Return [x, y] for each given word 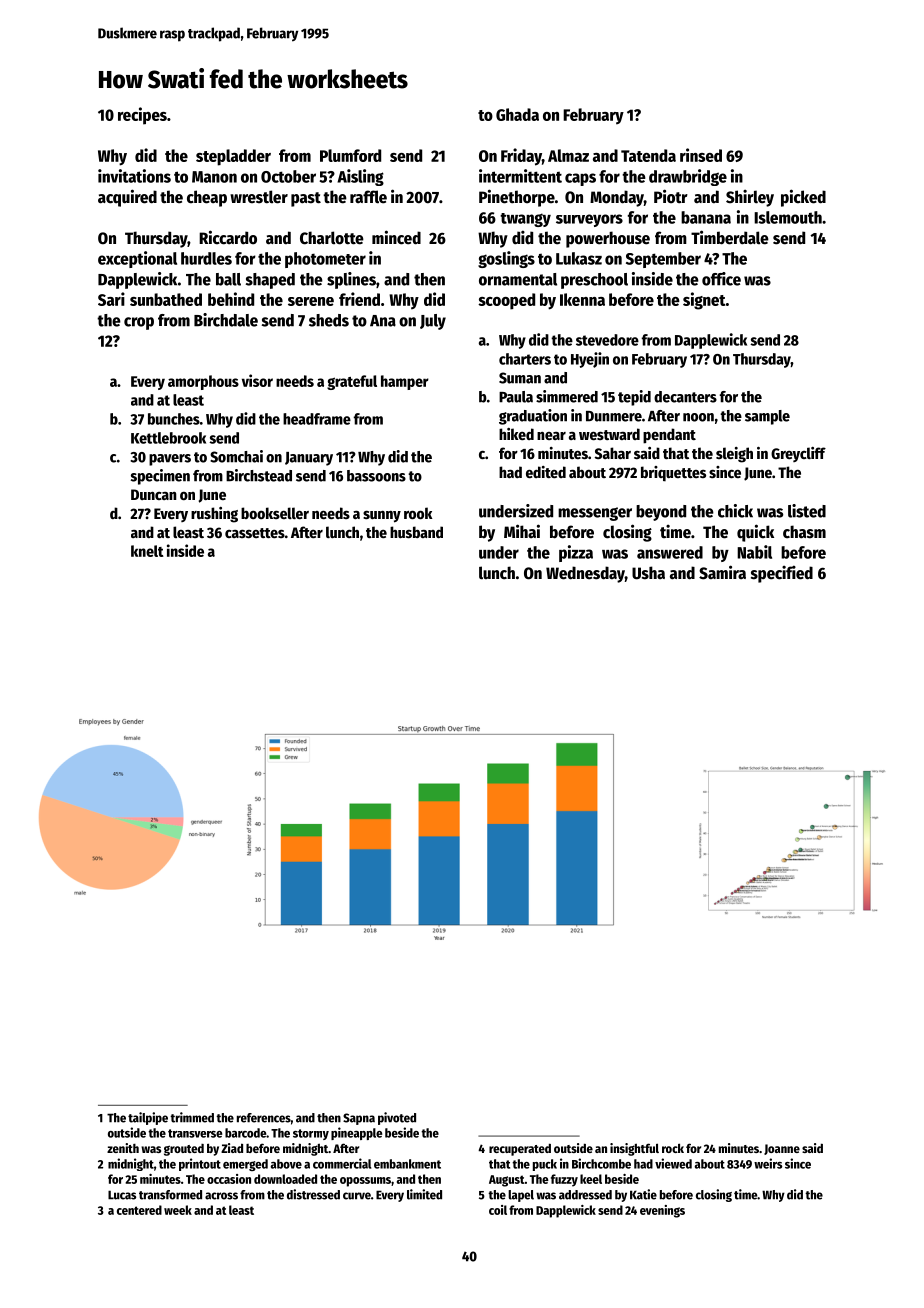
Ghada [517, 114]
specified [782, 574]
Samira [722, 572]
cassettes [255, 533]
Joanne [782, 1149]
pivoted [397, 1118]
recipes [142, 116]
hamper [405, 382]
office [721, 279]
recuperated [520, 1149]
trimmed [192, 1117]
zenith [123, 1148]
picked [803, 198]
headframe [317, 419]
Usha [648, 573]
